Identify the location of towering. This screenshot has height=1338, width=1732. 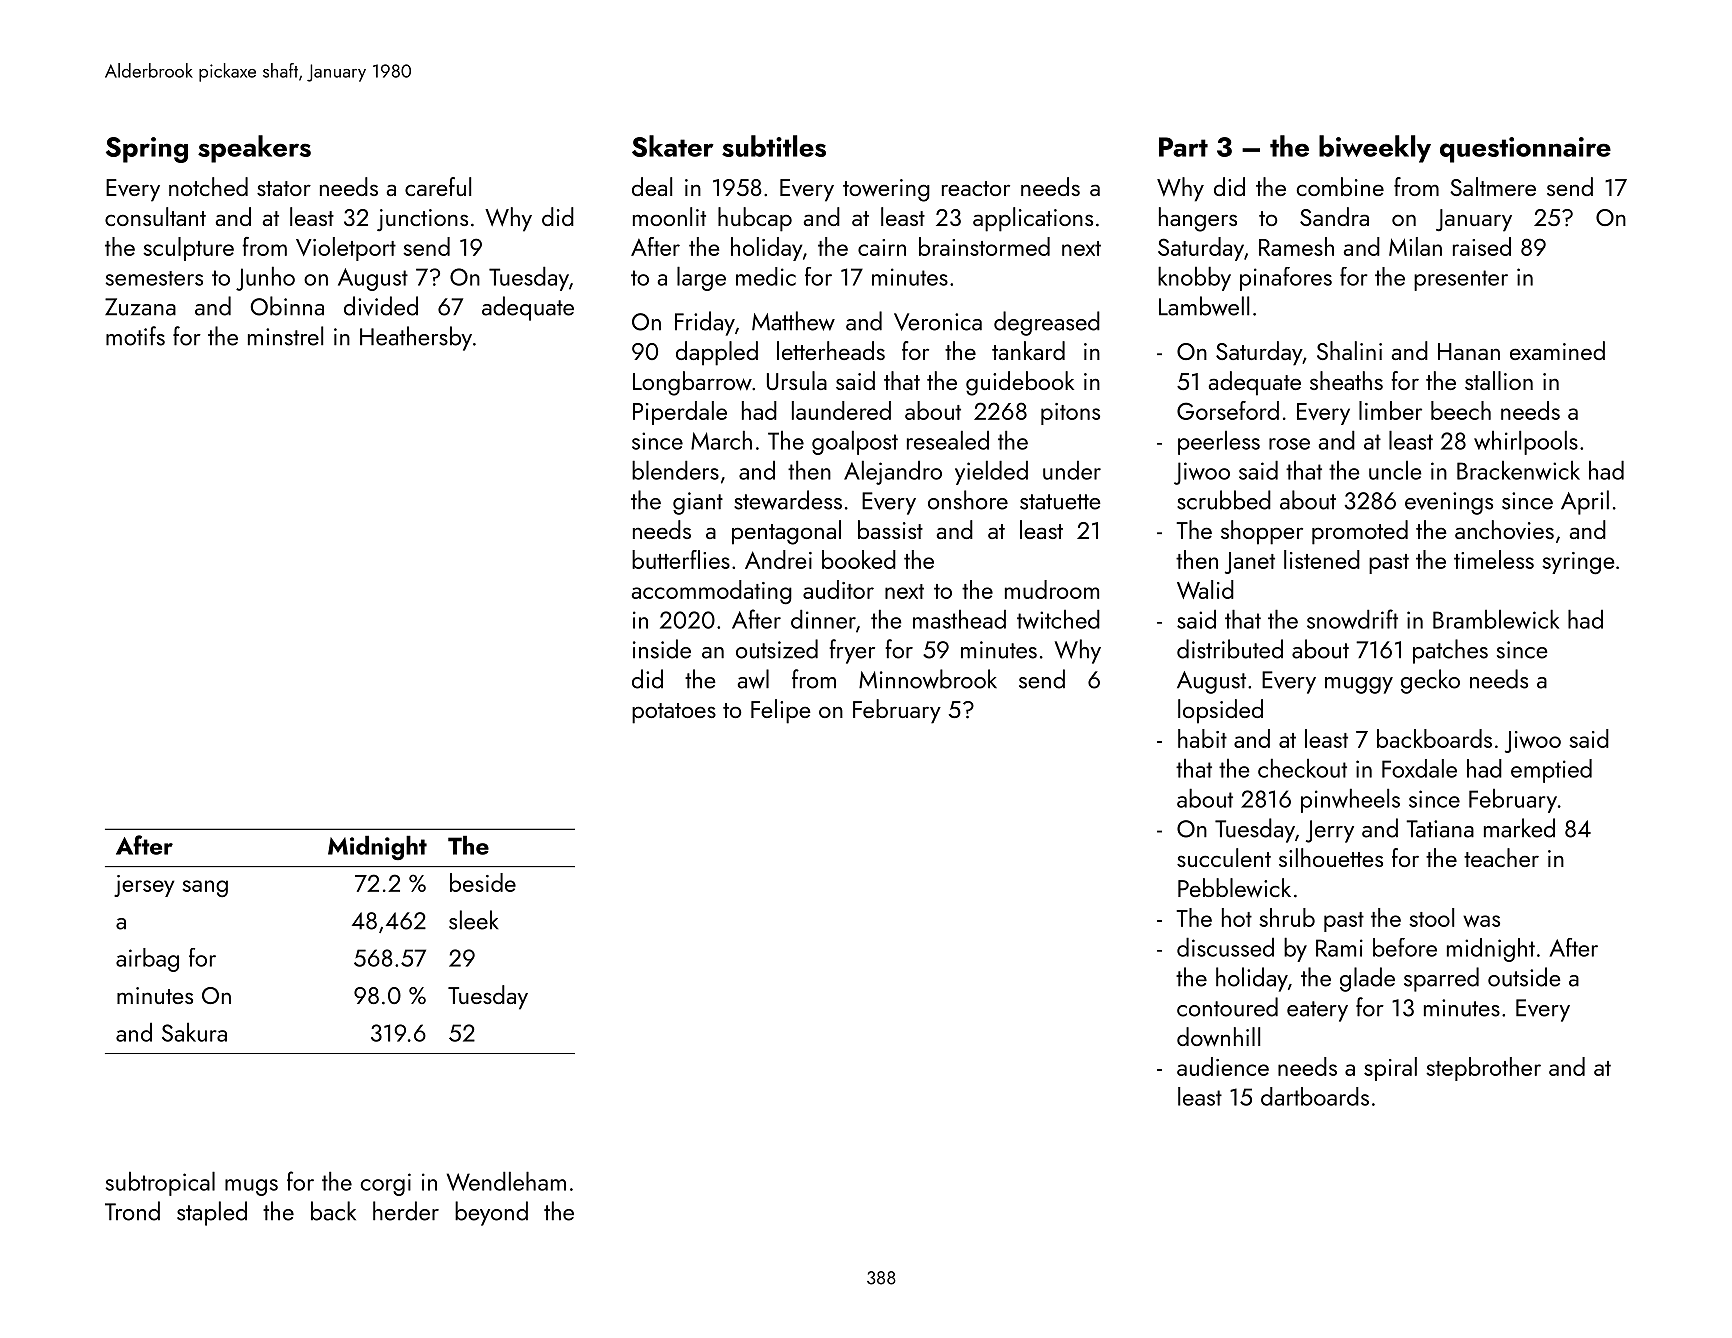
(886, 190).
